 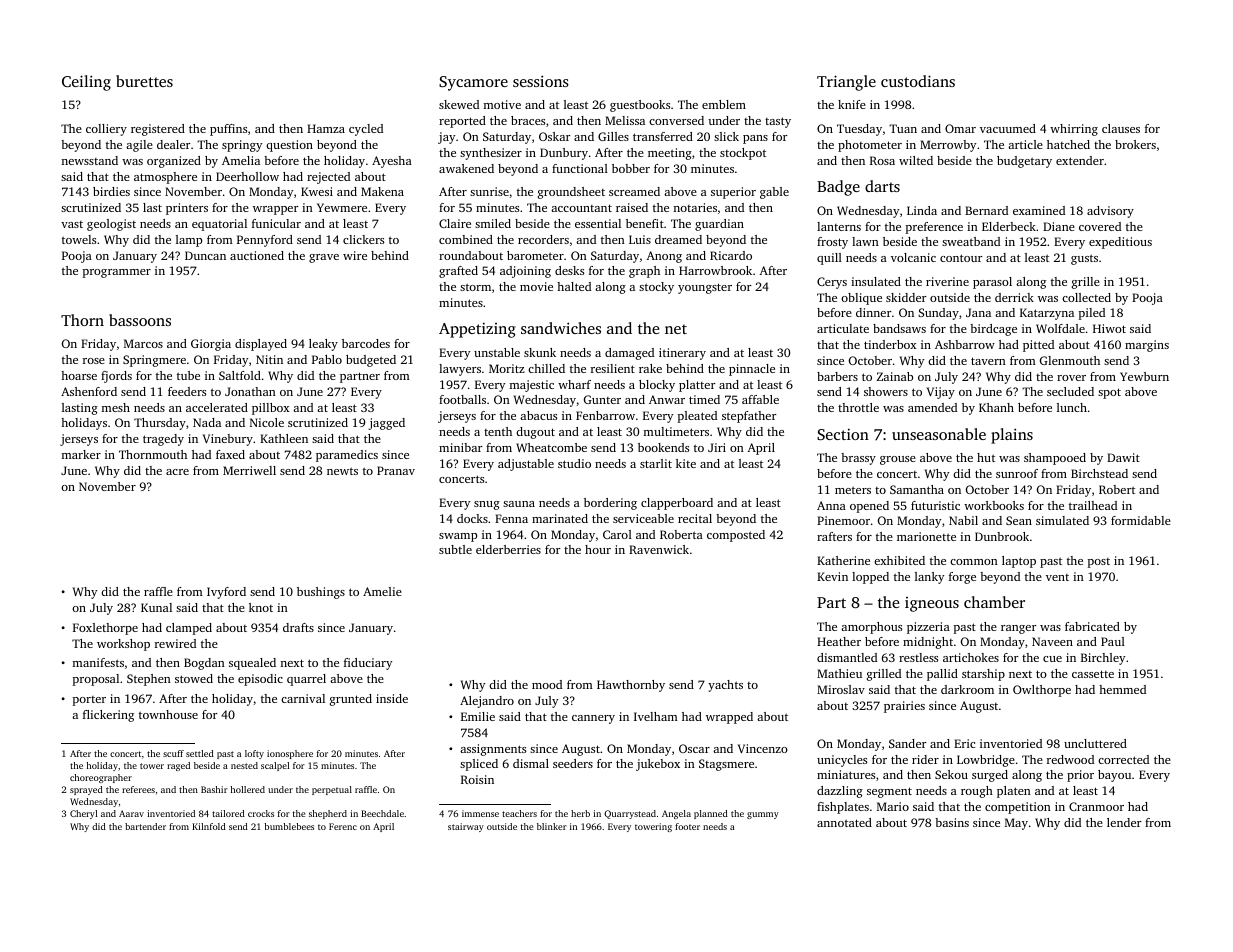 I want to click on burettes, so click(x=144, y=81).
